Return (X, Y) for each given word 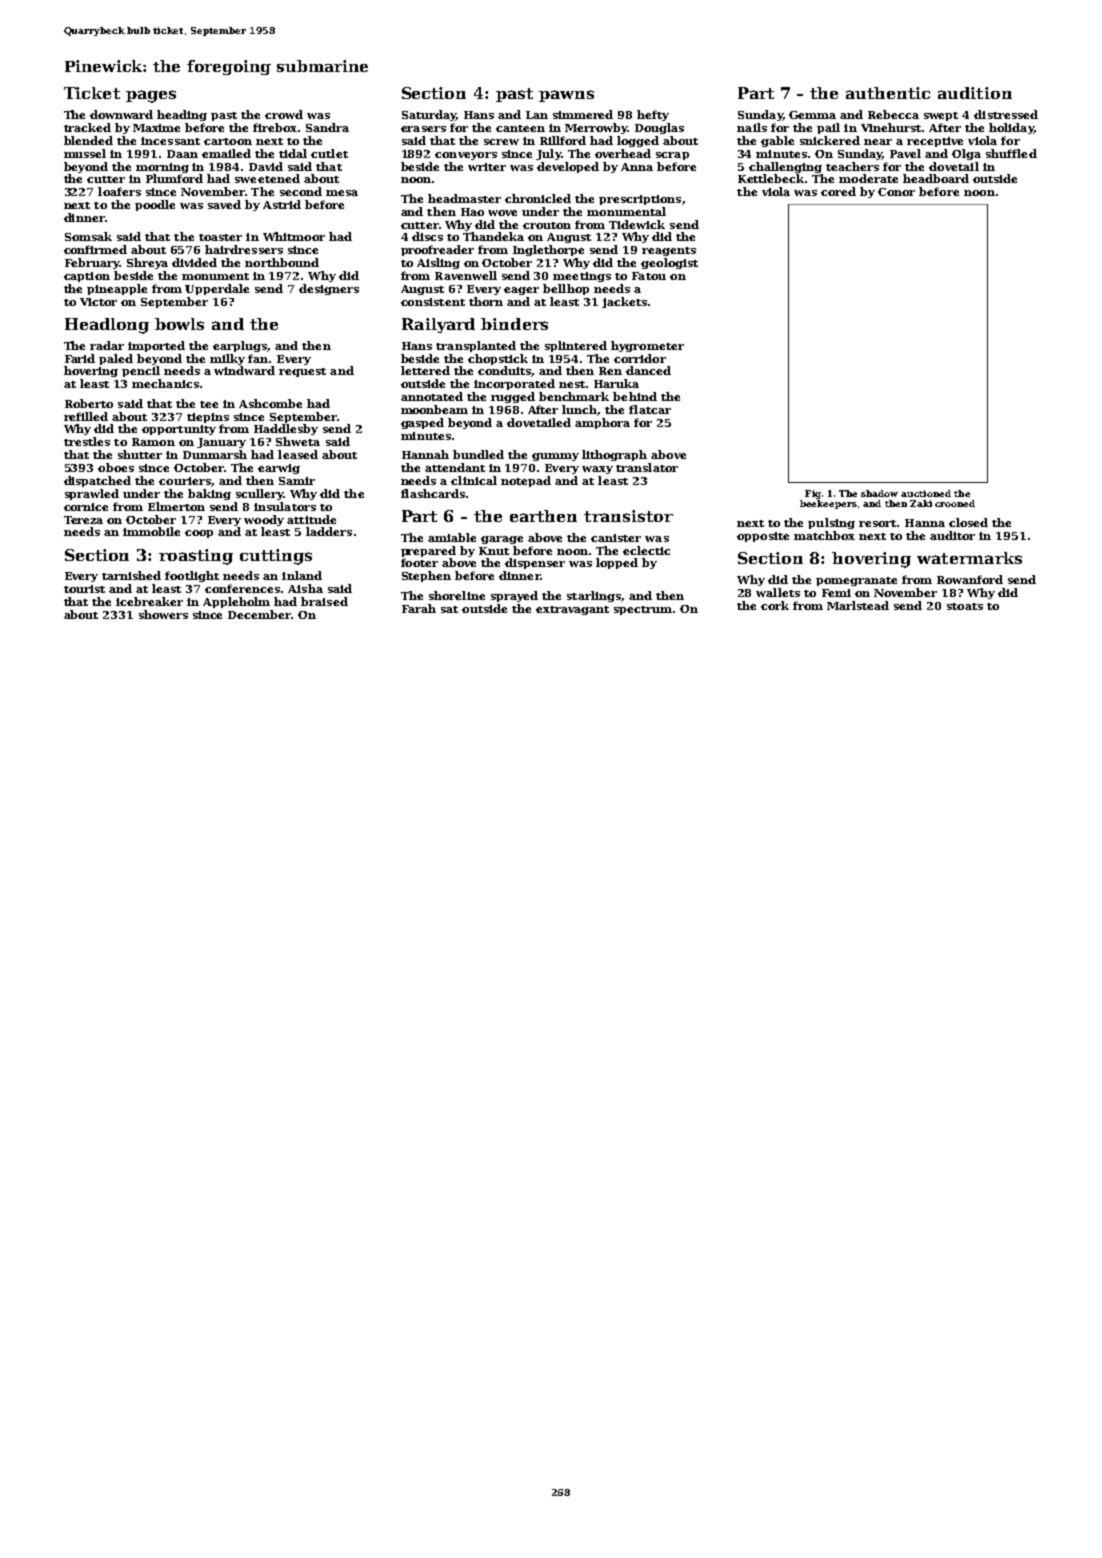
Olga (966, 154)
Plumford (174, 178)
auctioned (926, 493)
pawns (566, 96)
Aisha (305, 588)
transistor (628, 516)
